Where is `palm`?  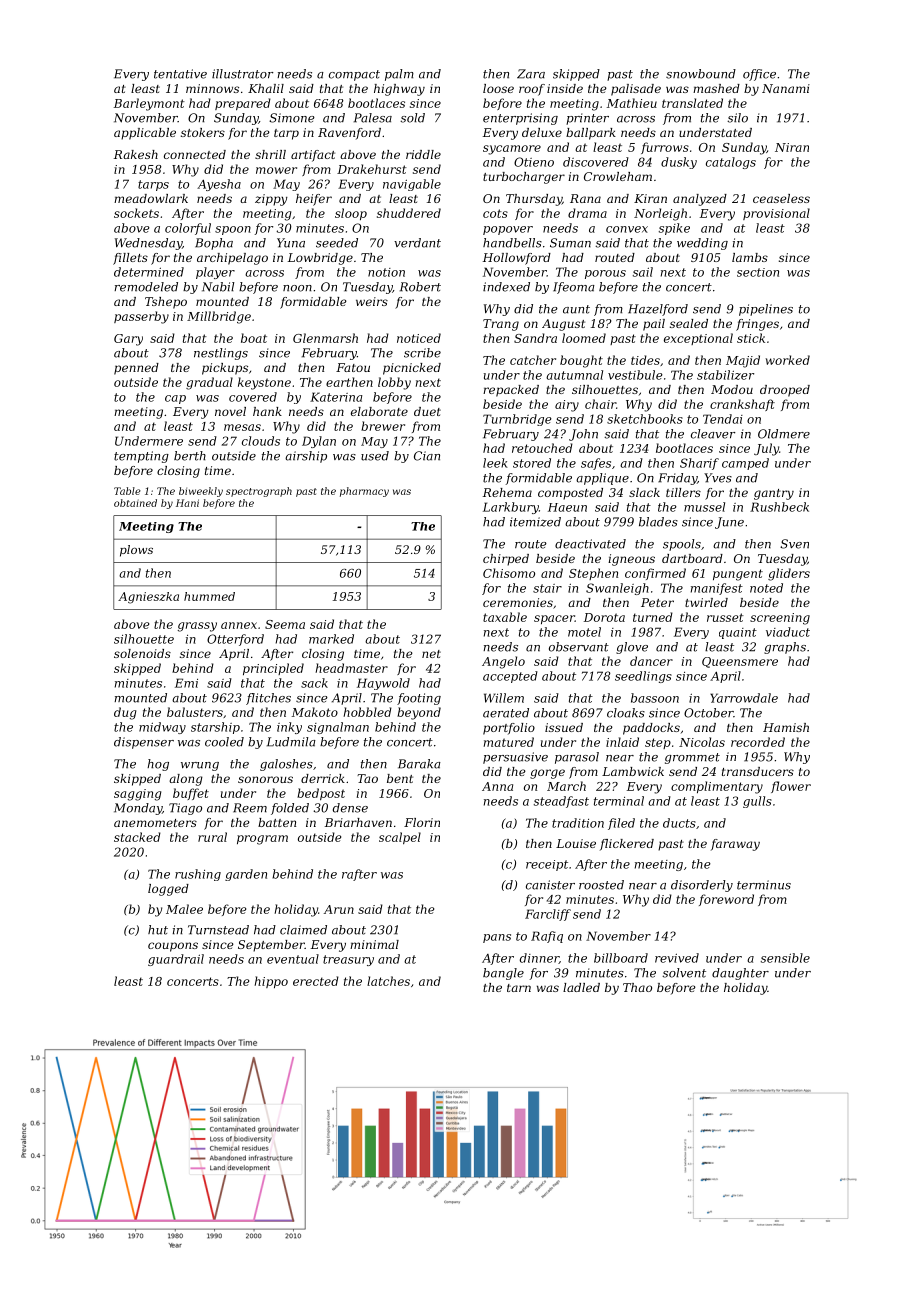 palm is located at coordinates (399, 75).
